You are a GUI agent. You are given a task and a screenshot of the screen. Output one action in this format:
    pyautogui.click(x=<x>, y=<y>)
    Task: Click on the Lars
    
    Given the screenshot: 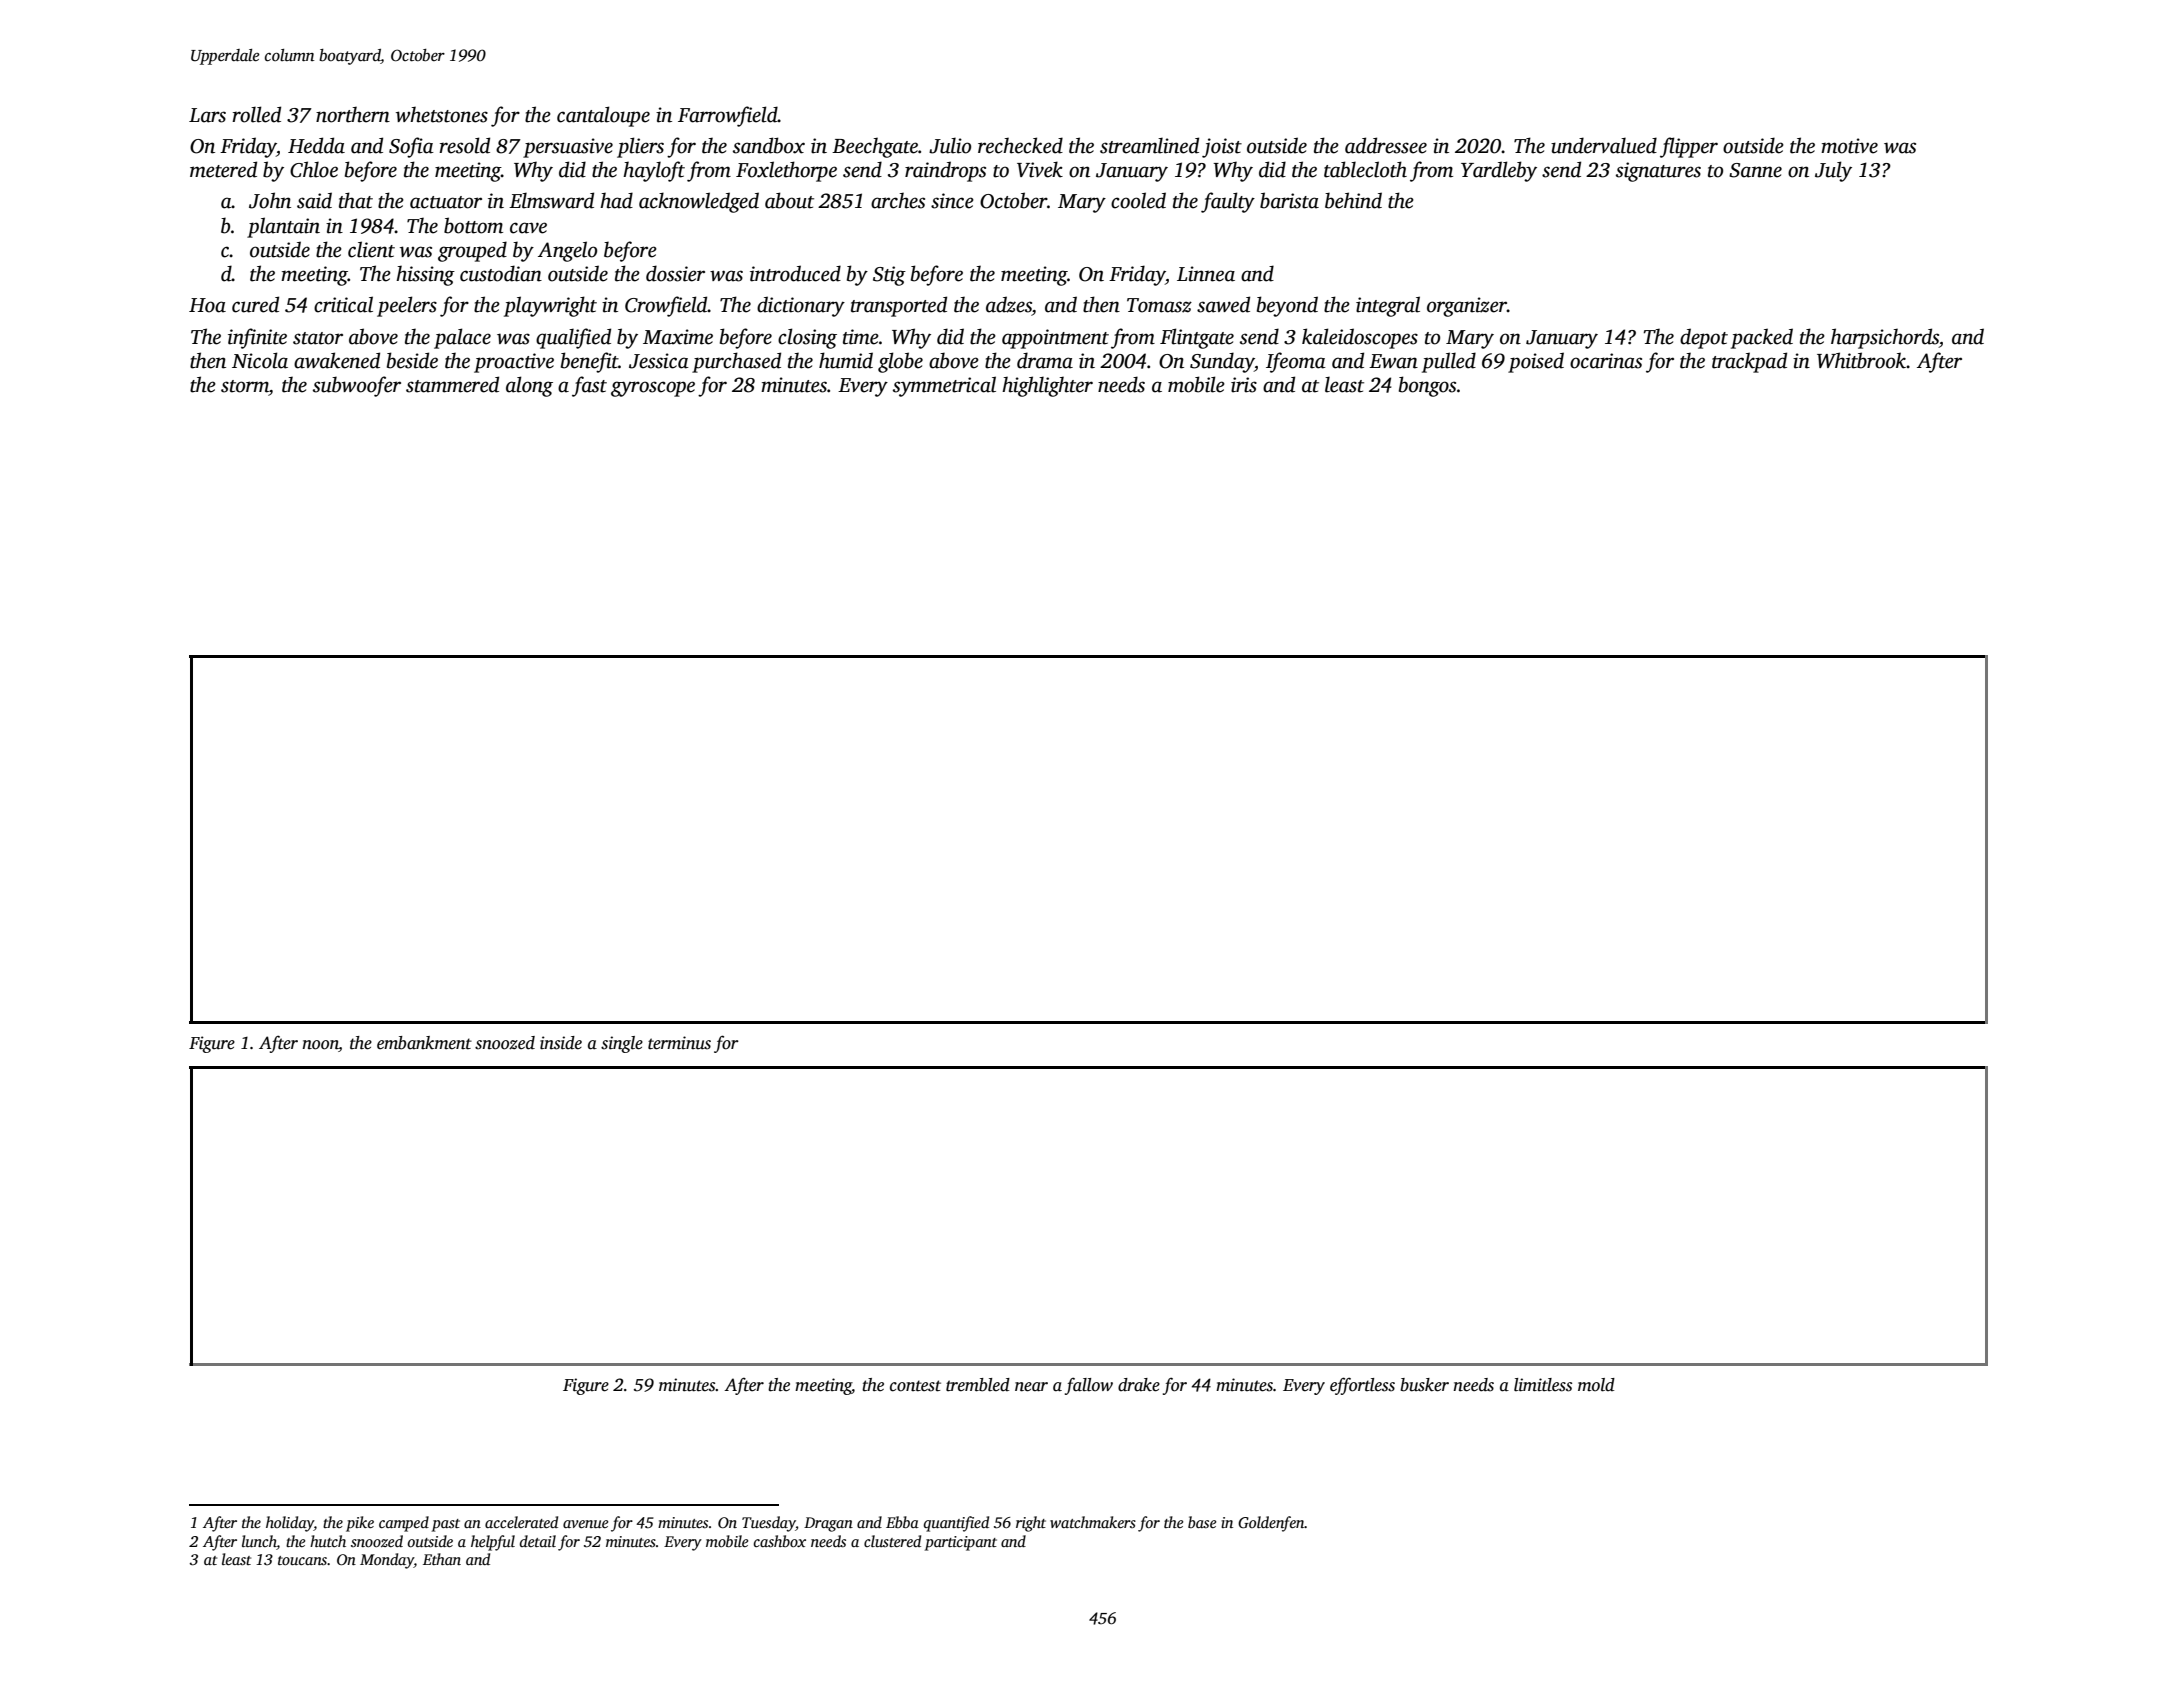 What is the action you would take?
    pyautogui.click(x=207, y=115)
